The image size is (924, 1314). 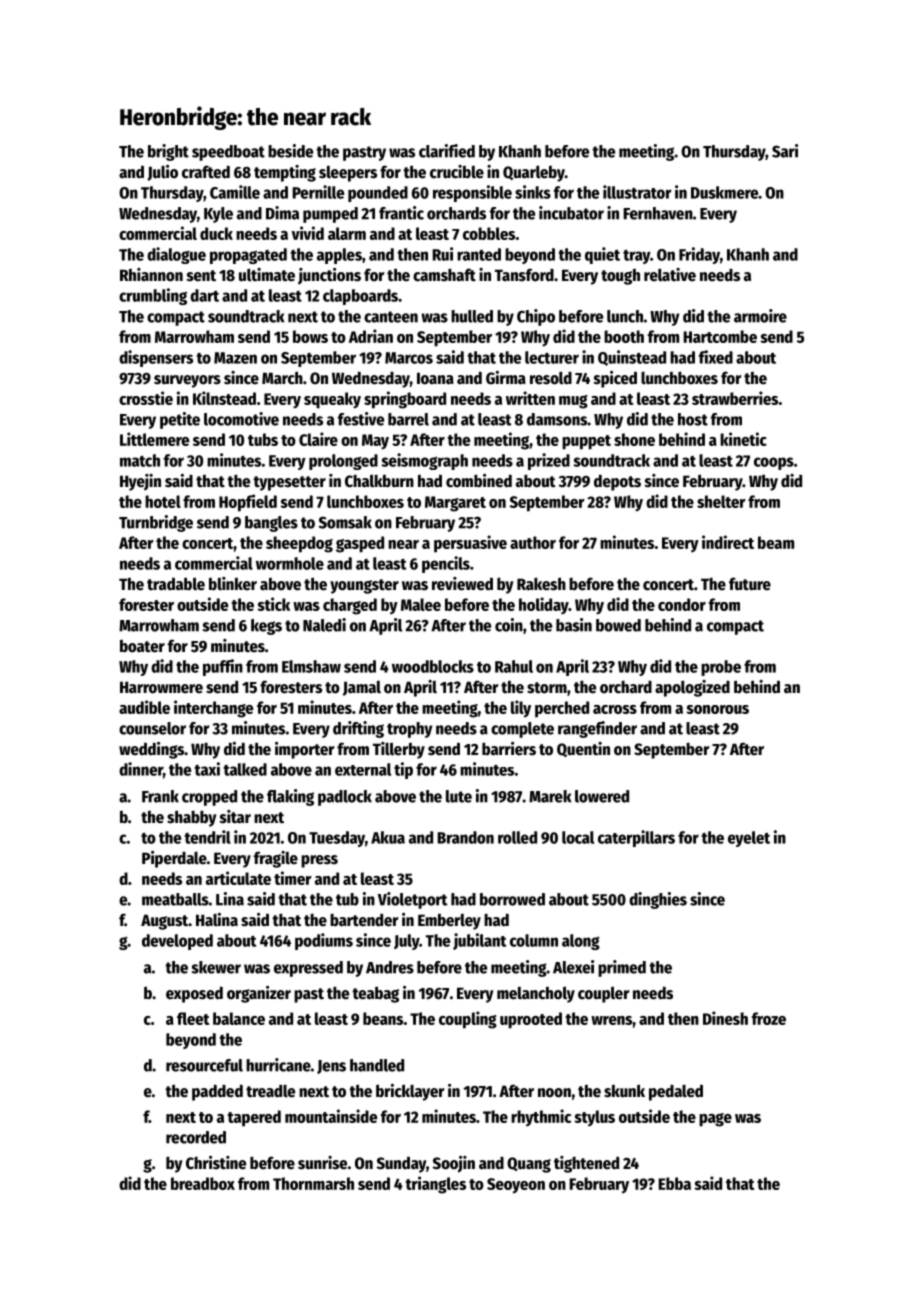 I want to click on Duskmere, so click(x=724, y=192).
